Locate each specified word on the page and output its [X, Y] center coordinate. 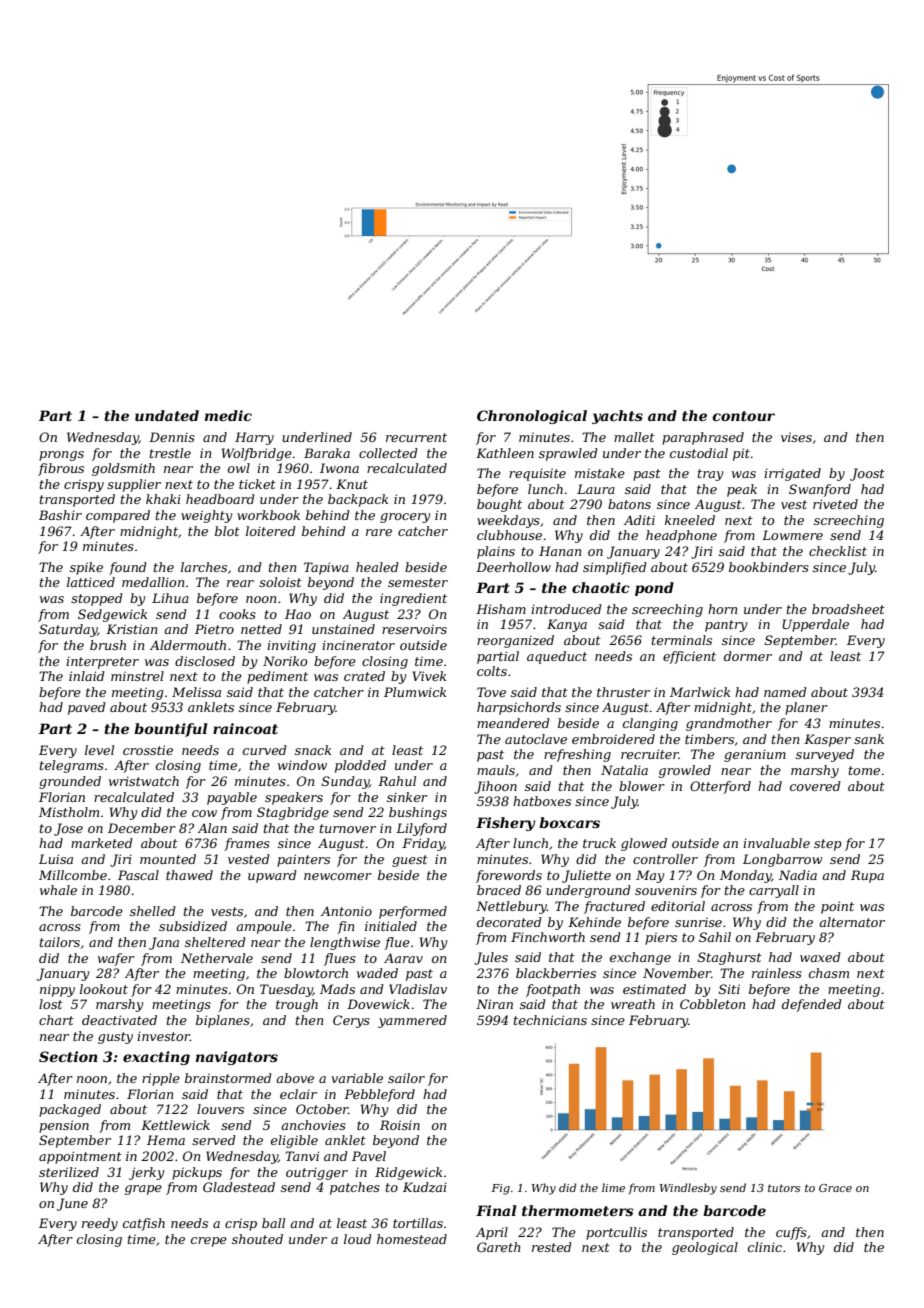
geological [705, 1248]
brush [108, 645]
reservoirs [414, 629]
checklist [838, 551]
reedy [100, 1224]
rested [552, 1247]
